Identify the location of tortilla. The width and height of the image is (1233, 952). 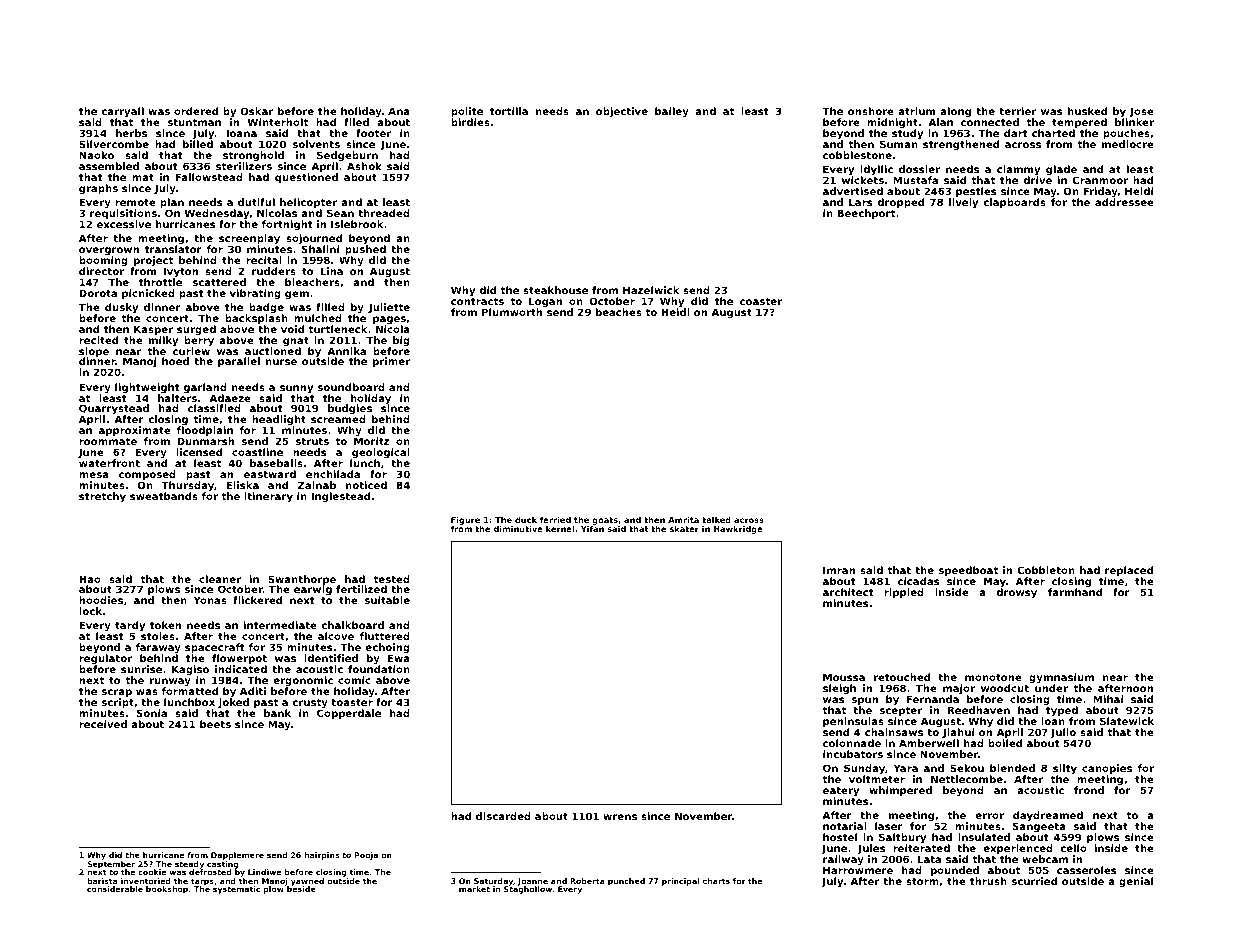
(509, 111).
